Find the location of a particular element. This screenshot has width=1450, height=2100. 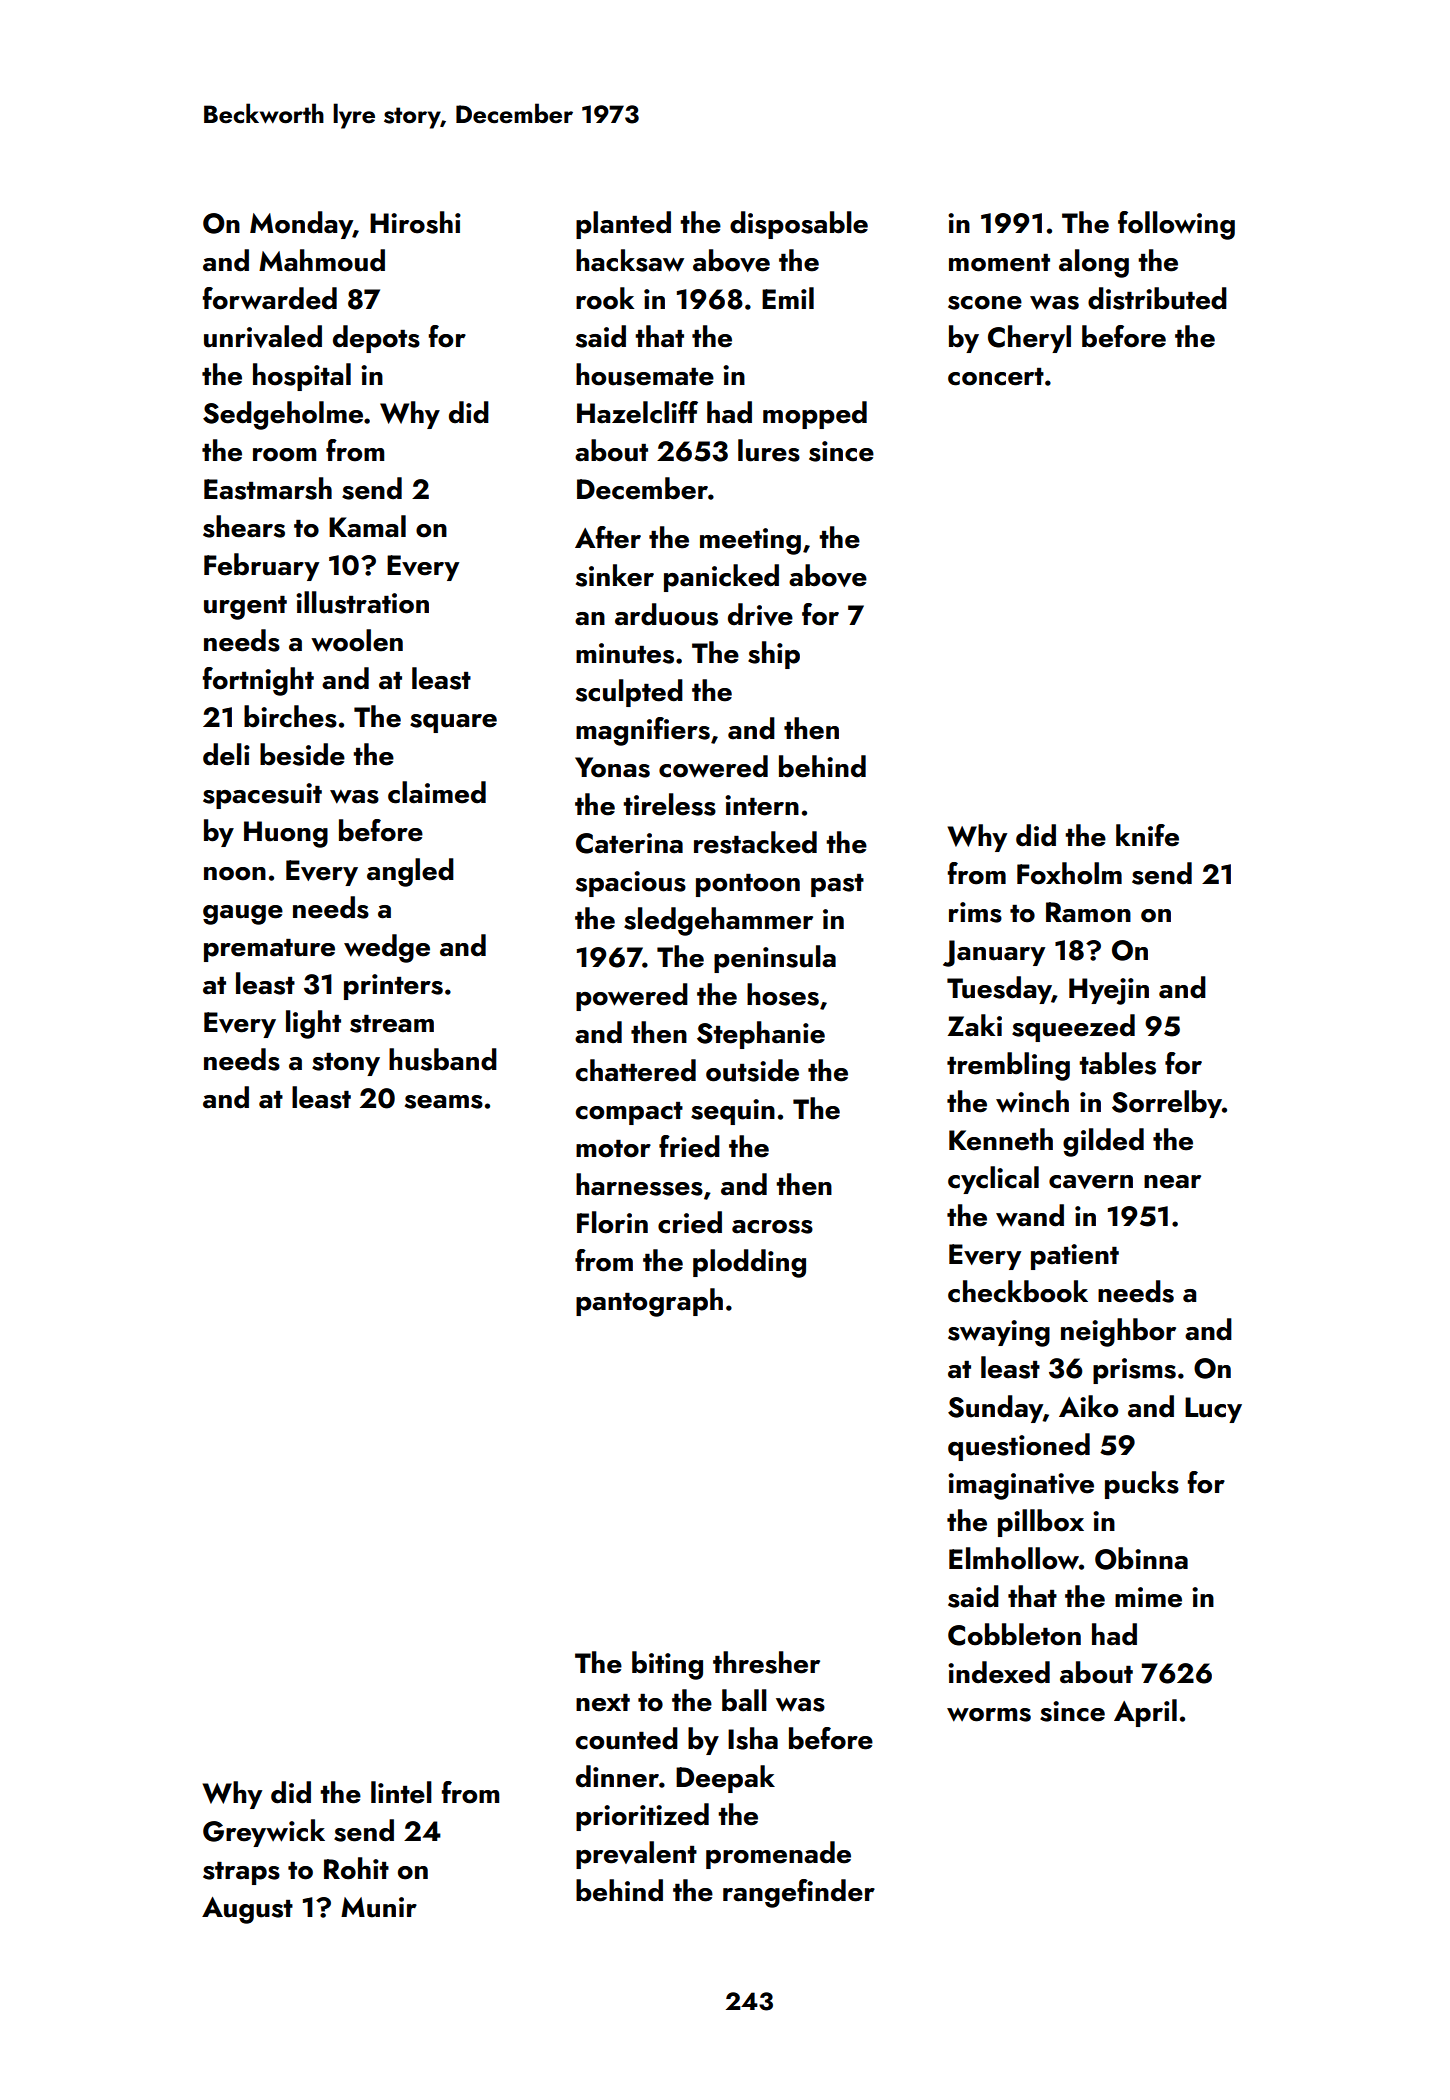

lures is located at coordinates (769, 450).
